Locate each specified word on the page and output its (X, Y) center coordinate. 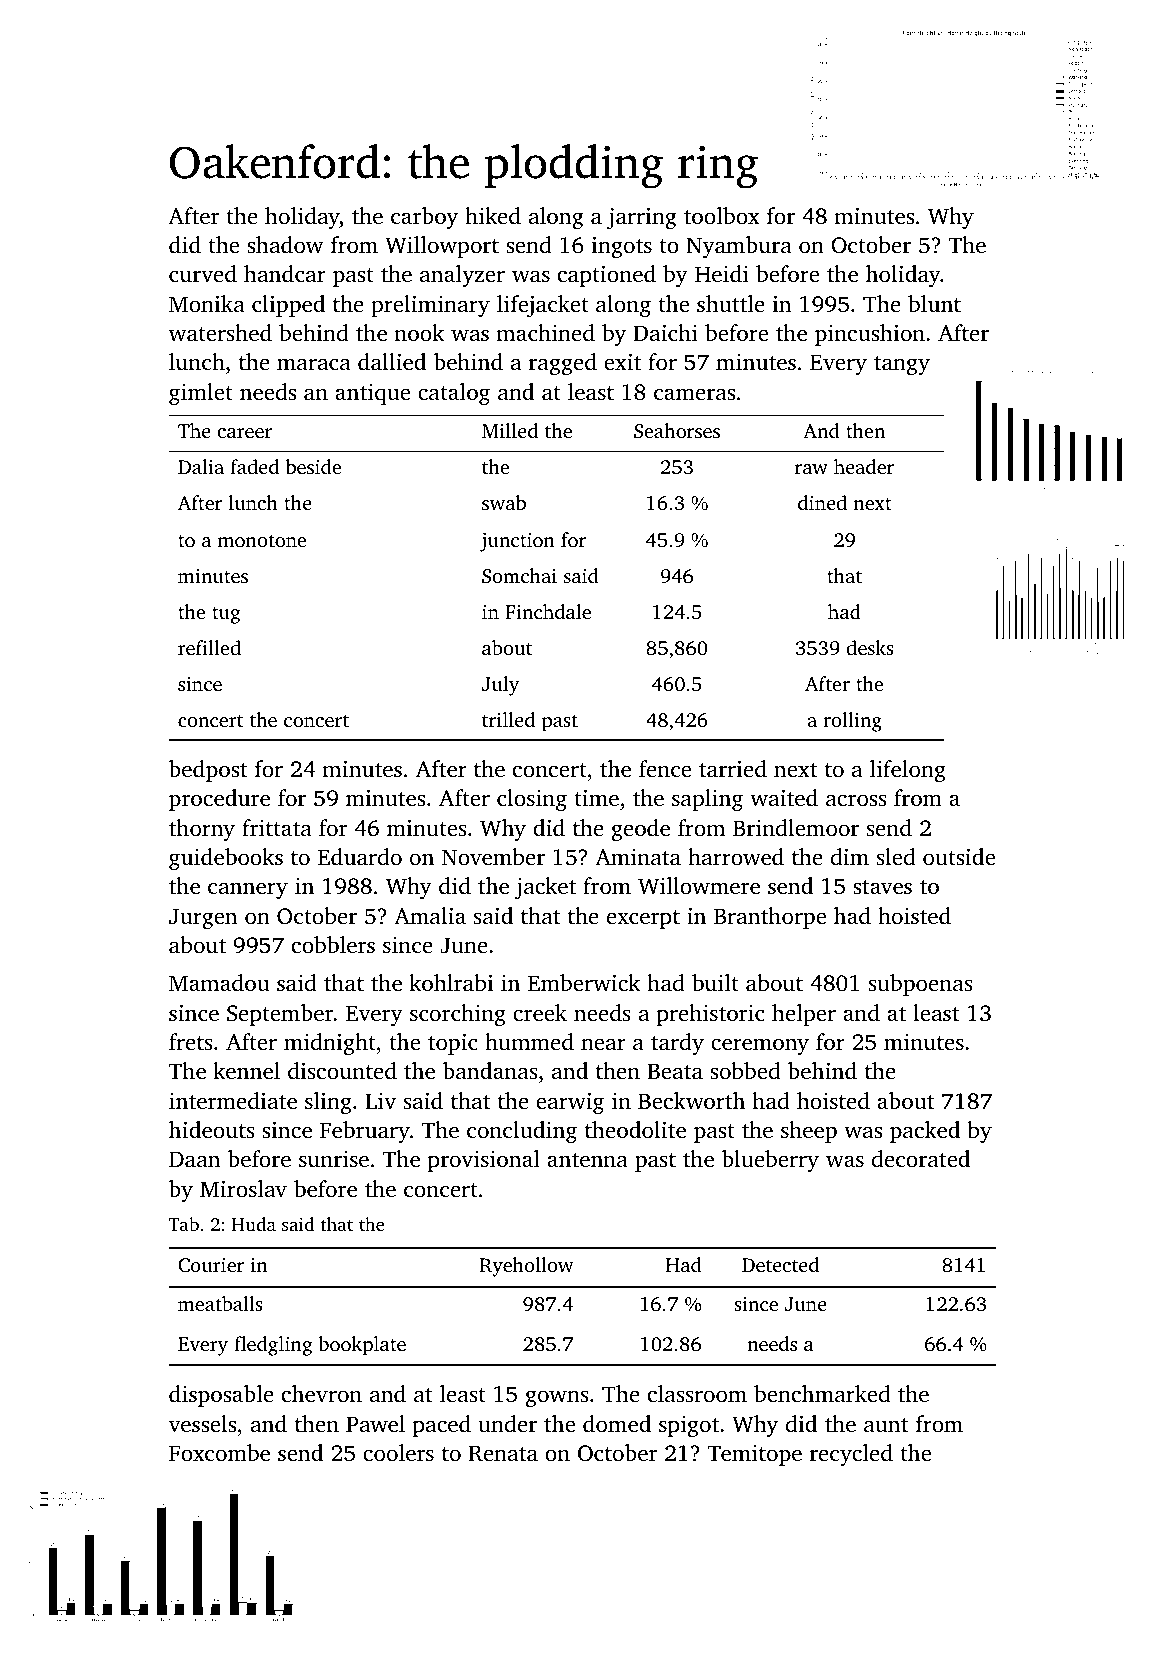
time (596, 798)
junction (517, 542)
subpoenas (921, 985)
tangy (902, 365)
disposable (221, 1396)
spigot (689, 1426)
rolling (852, 722)
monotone (262, 541)
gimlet (201, 394)
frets (191, 1041)
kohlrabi (451, 983)
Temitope (755, 1455)
